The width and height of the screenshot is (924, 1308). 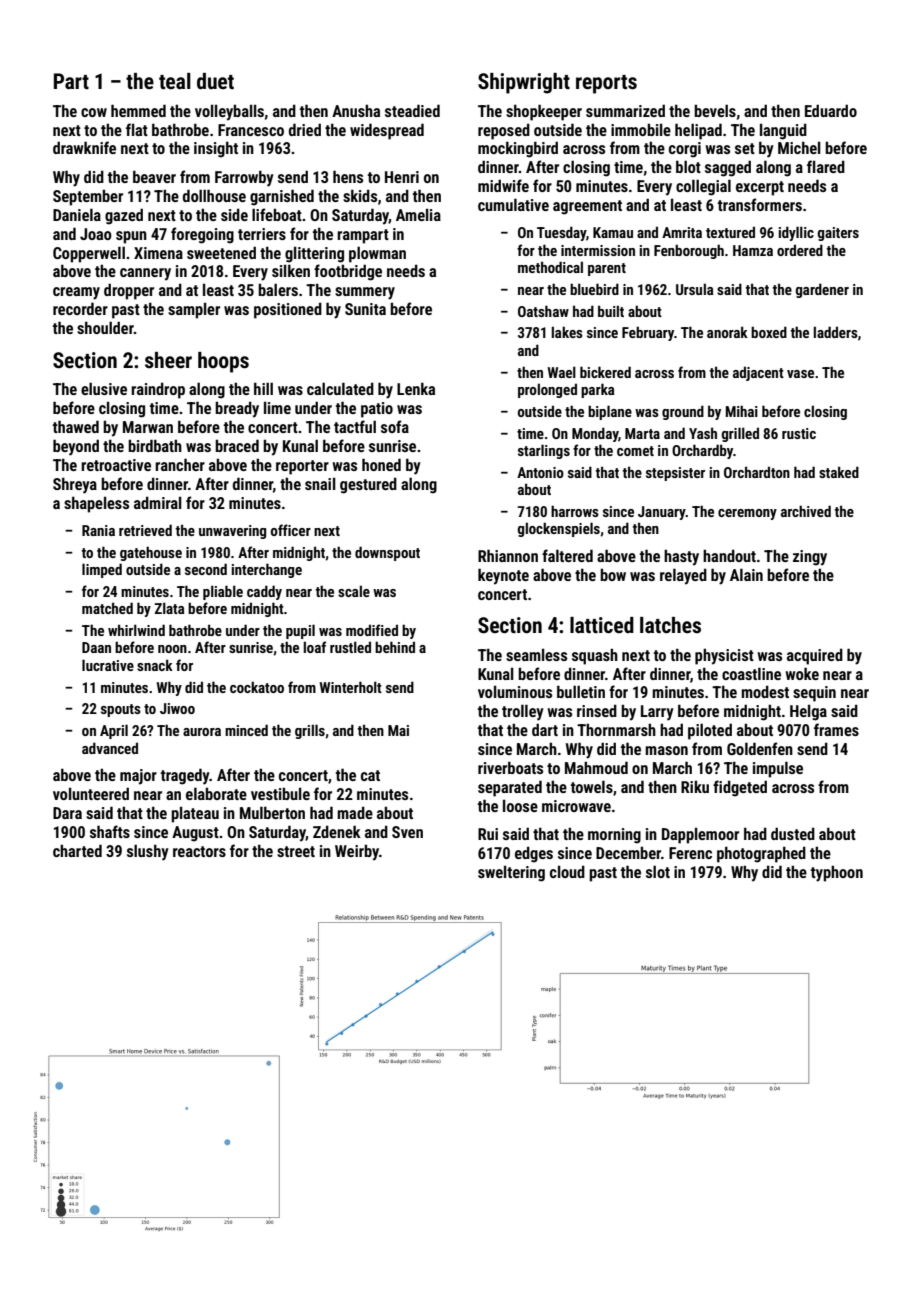 What do you see at coordinates (154, 176) in the screenshot?
I see `beaver` at bounding box center [154, 176].
